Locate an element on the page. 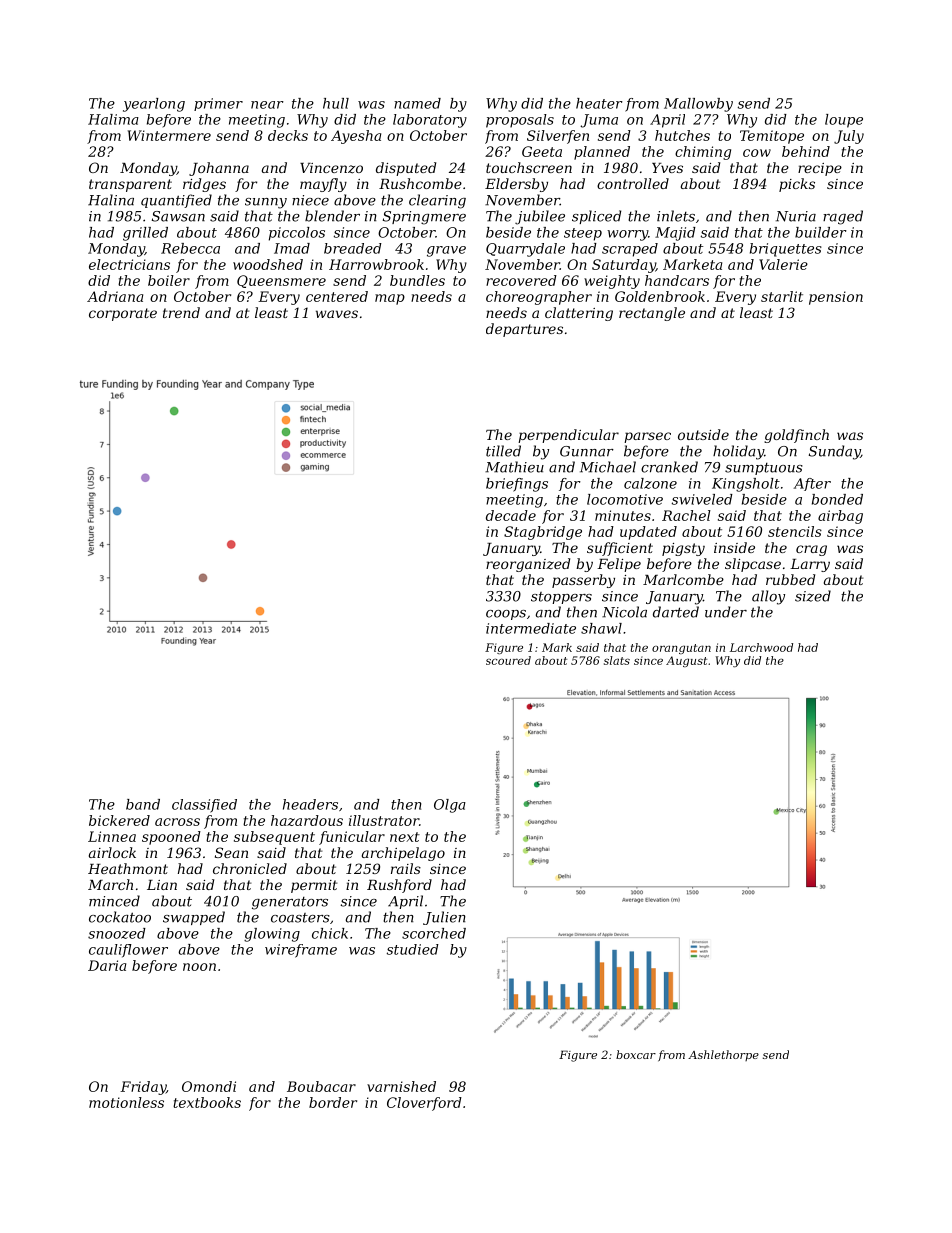 The height and width of the document is (1233, 952). noon is located at coordinates (199, 967).
